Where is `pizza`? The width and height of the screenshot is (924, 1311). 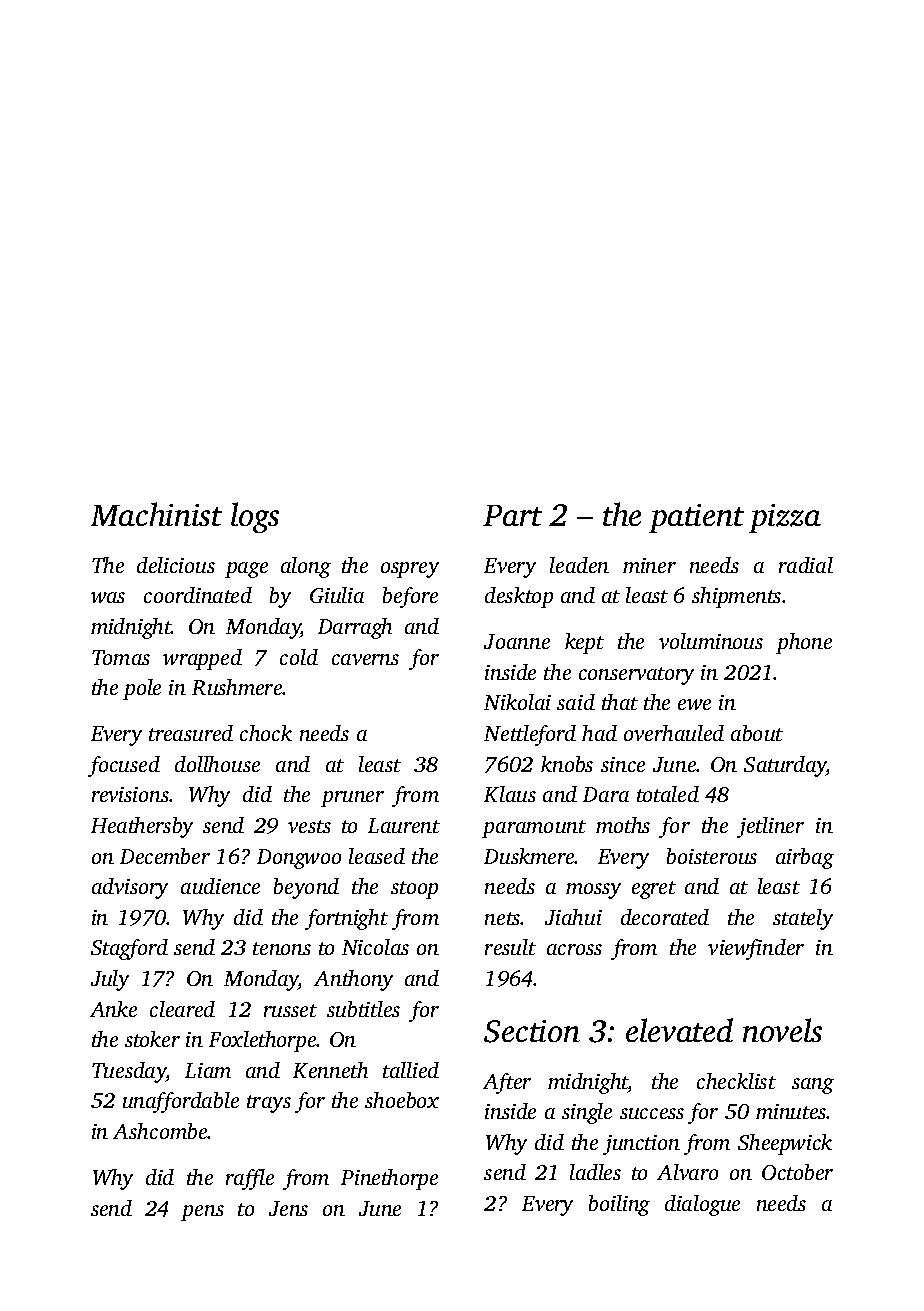
pizza is located at coordinates (785, 518).
